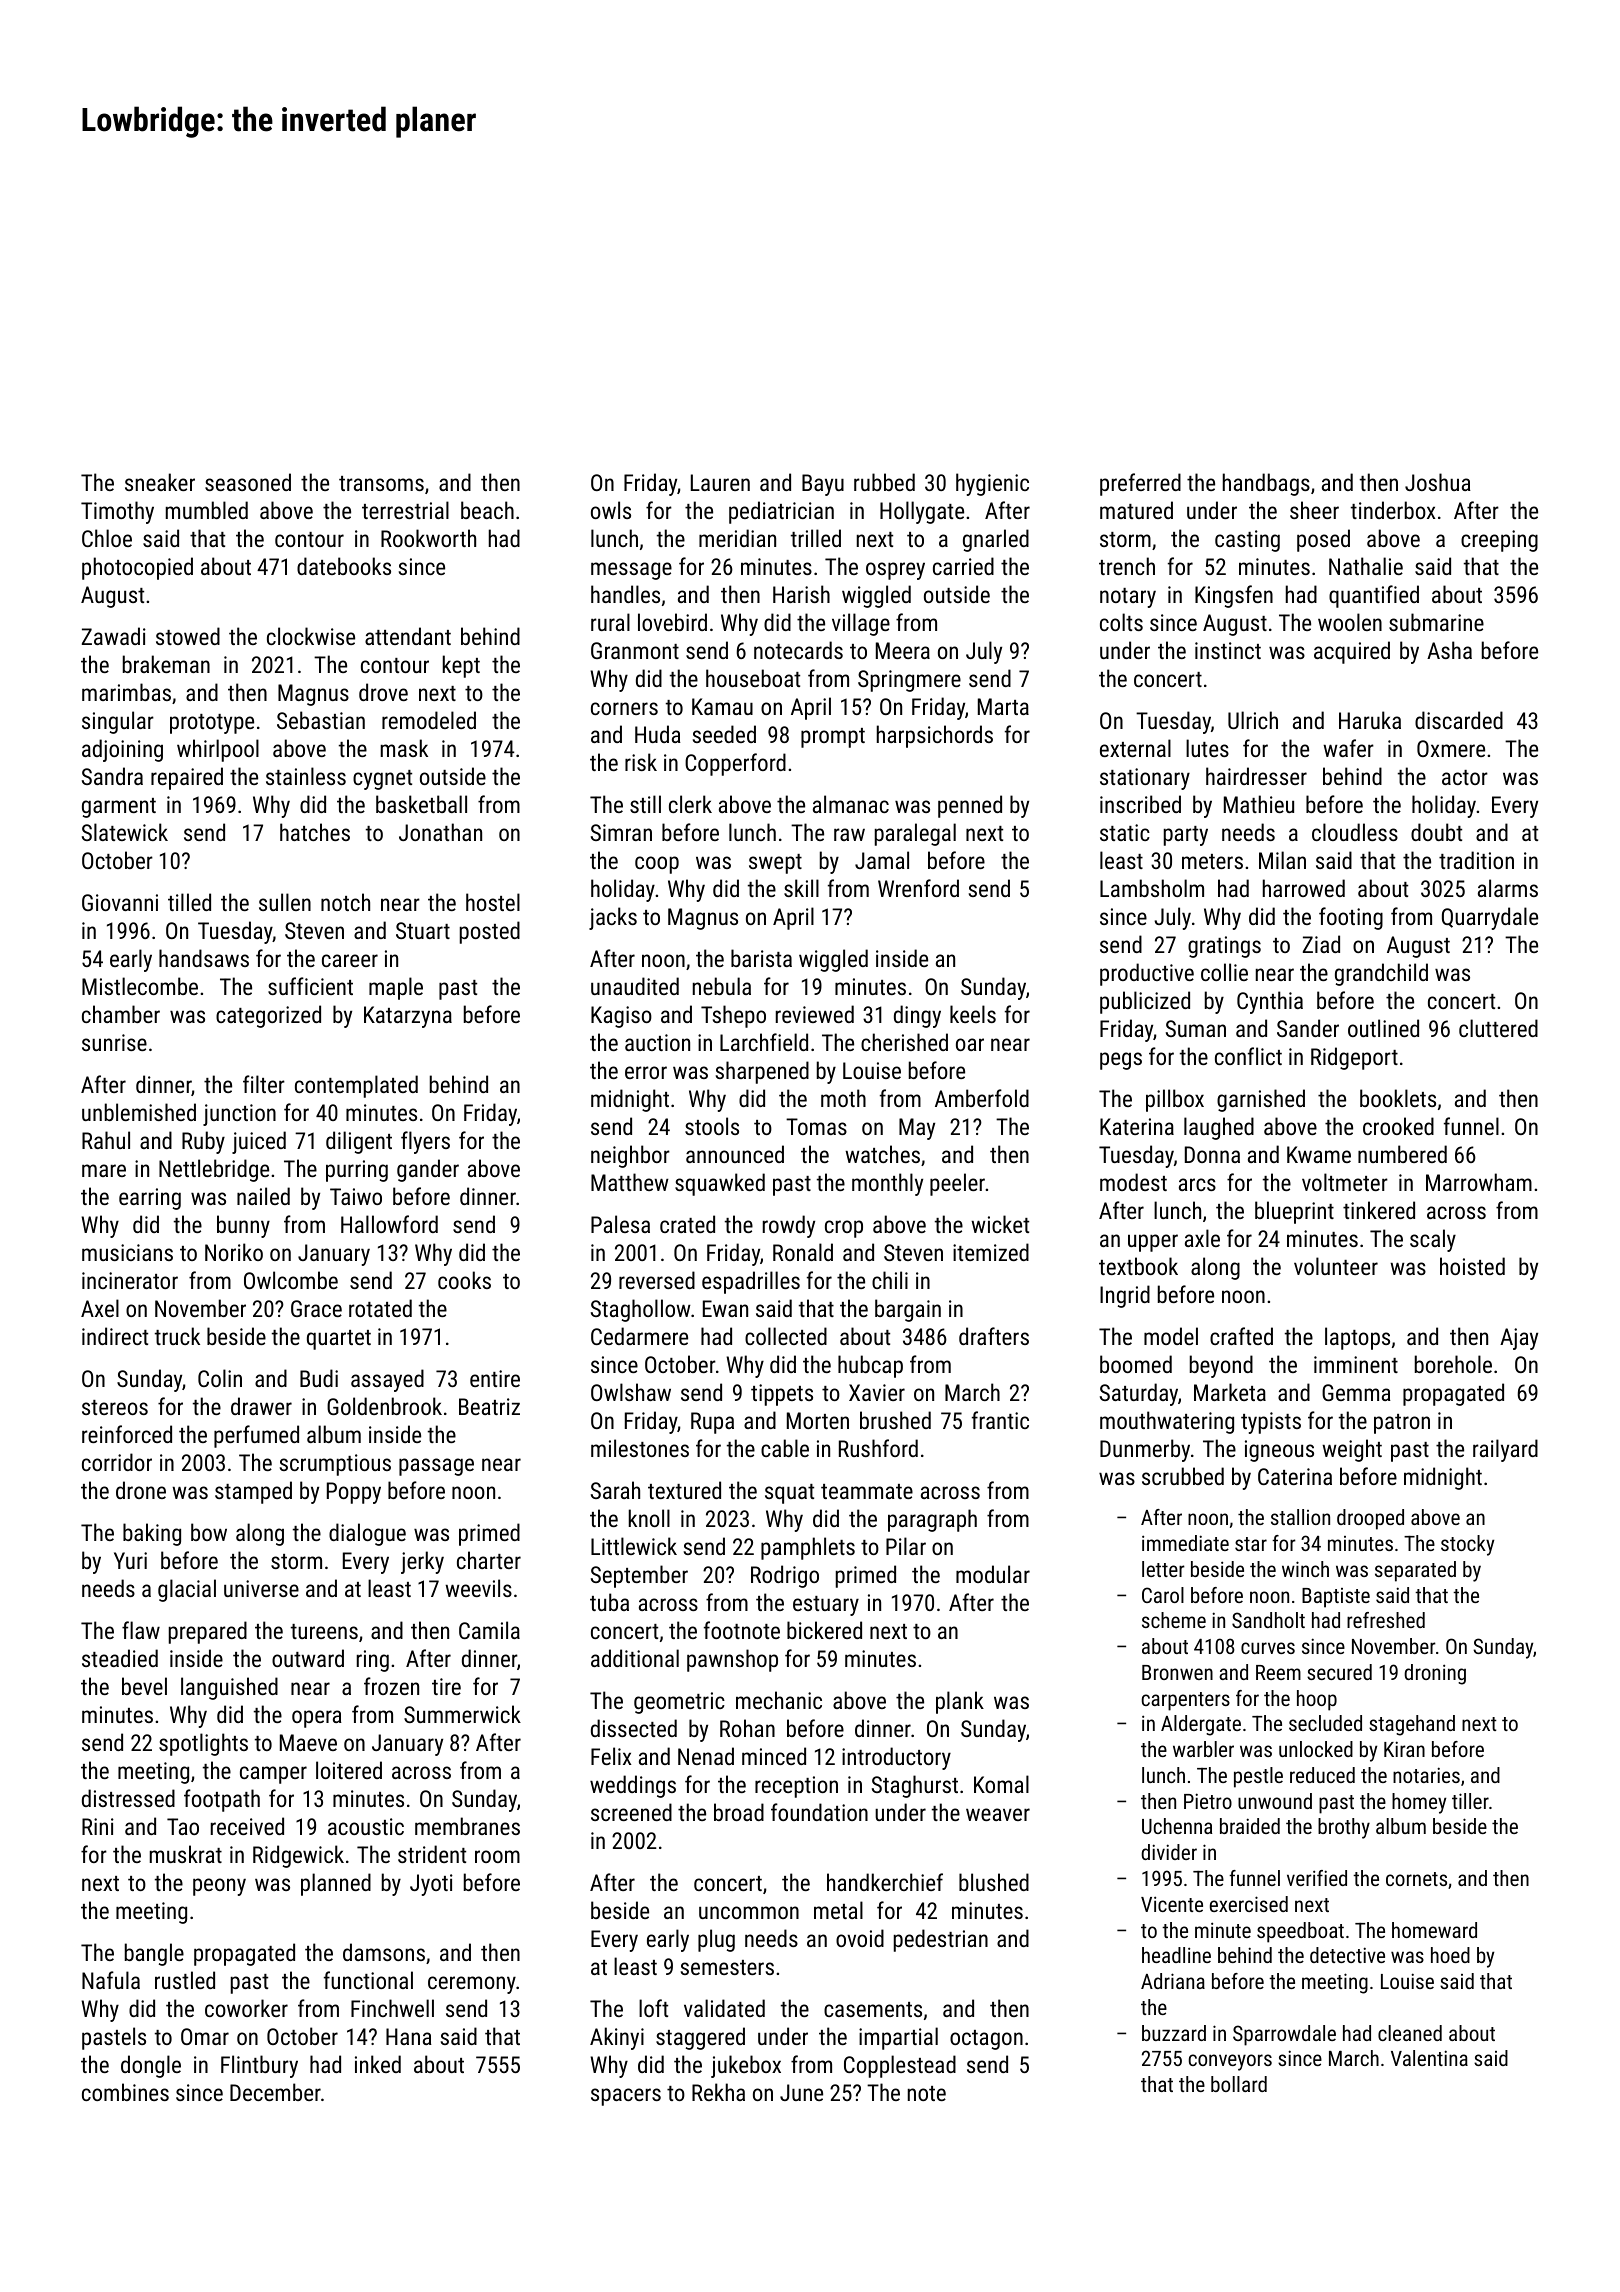 The width and height of the document is (1620, 2292). Describe the element at coordinates (160, 482) in the document. I see `sneaker` at that location.
